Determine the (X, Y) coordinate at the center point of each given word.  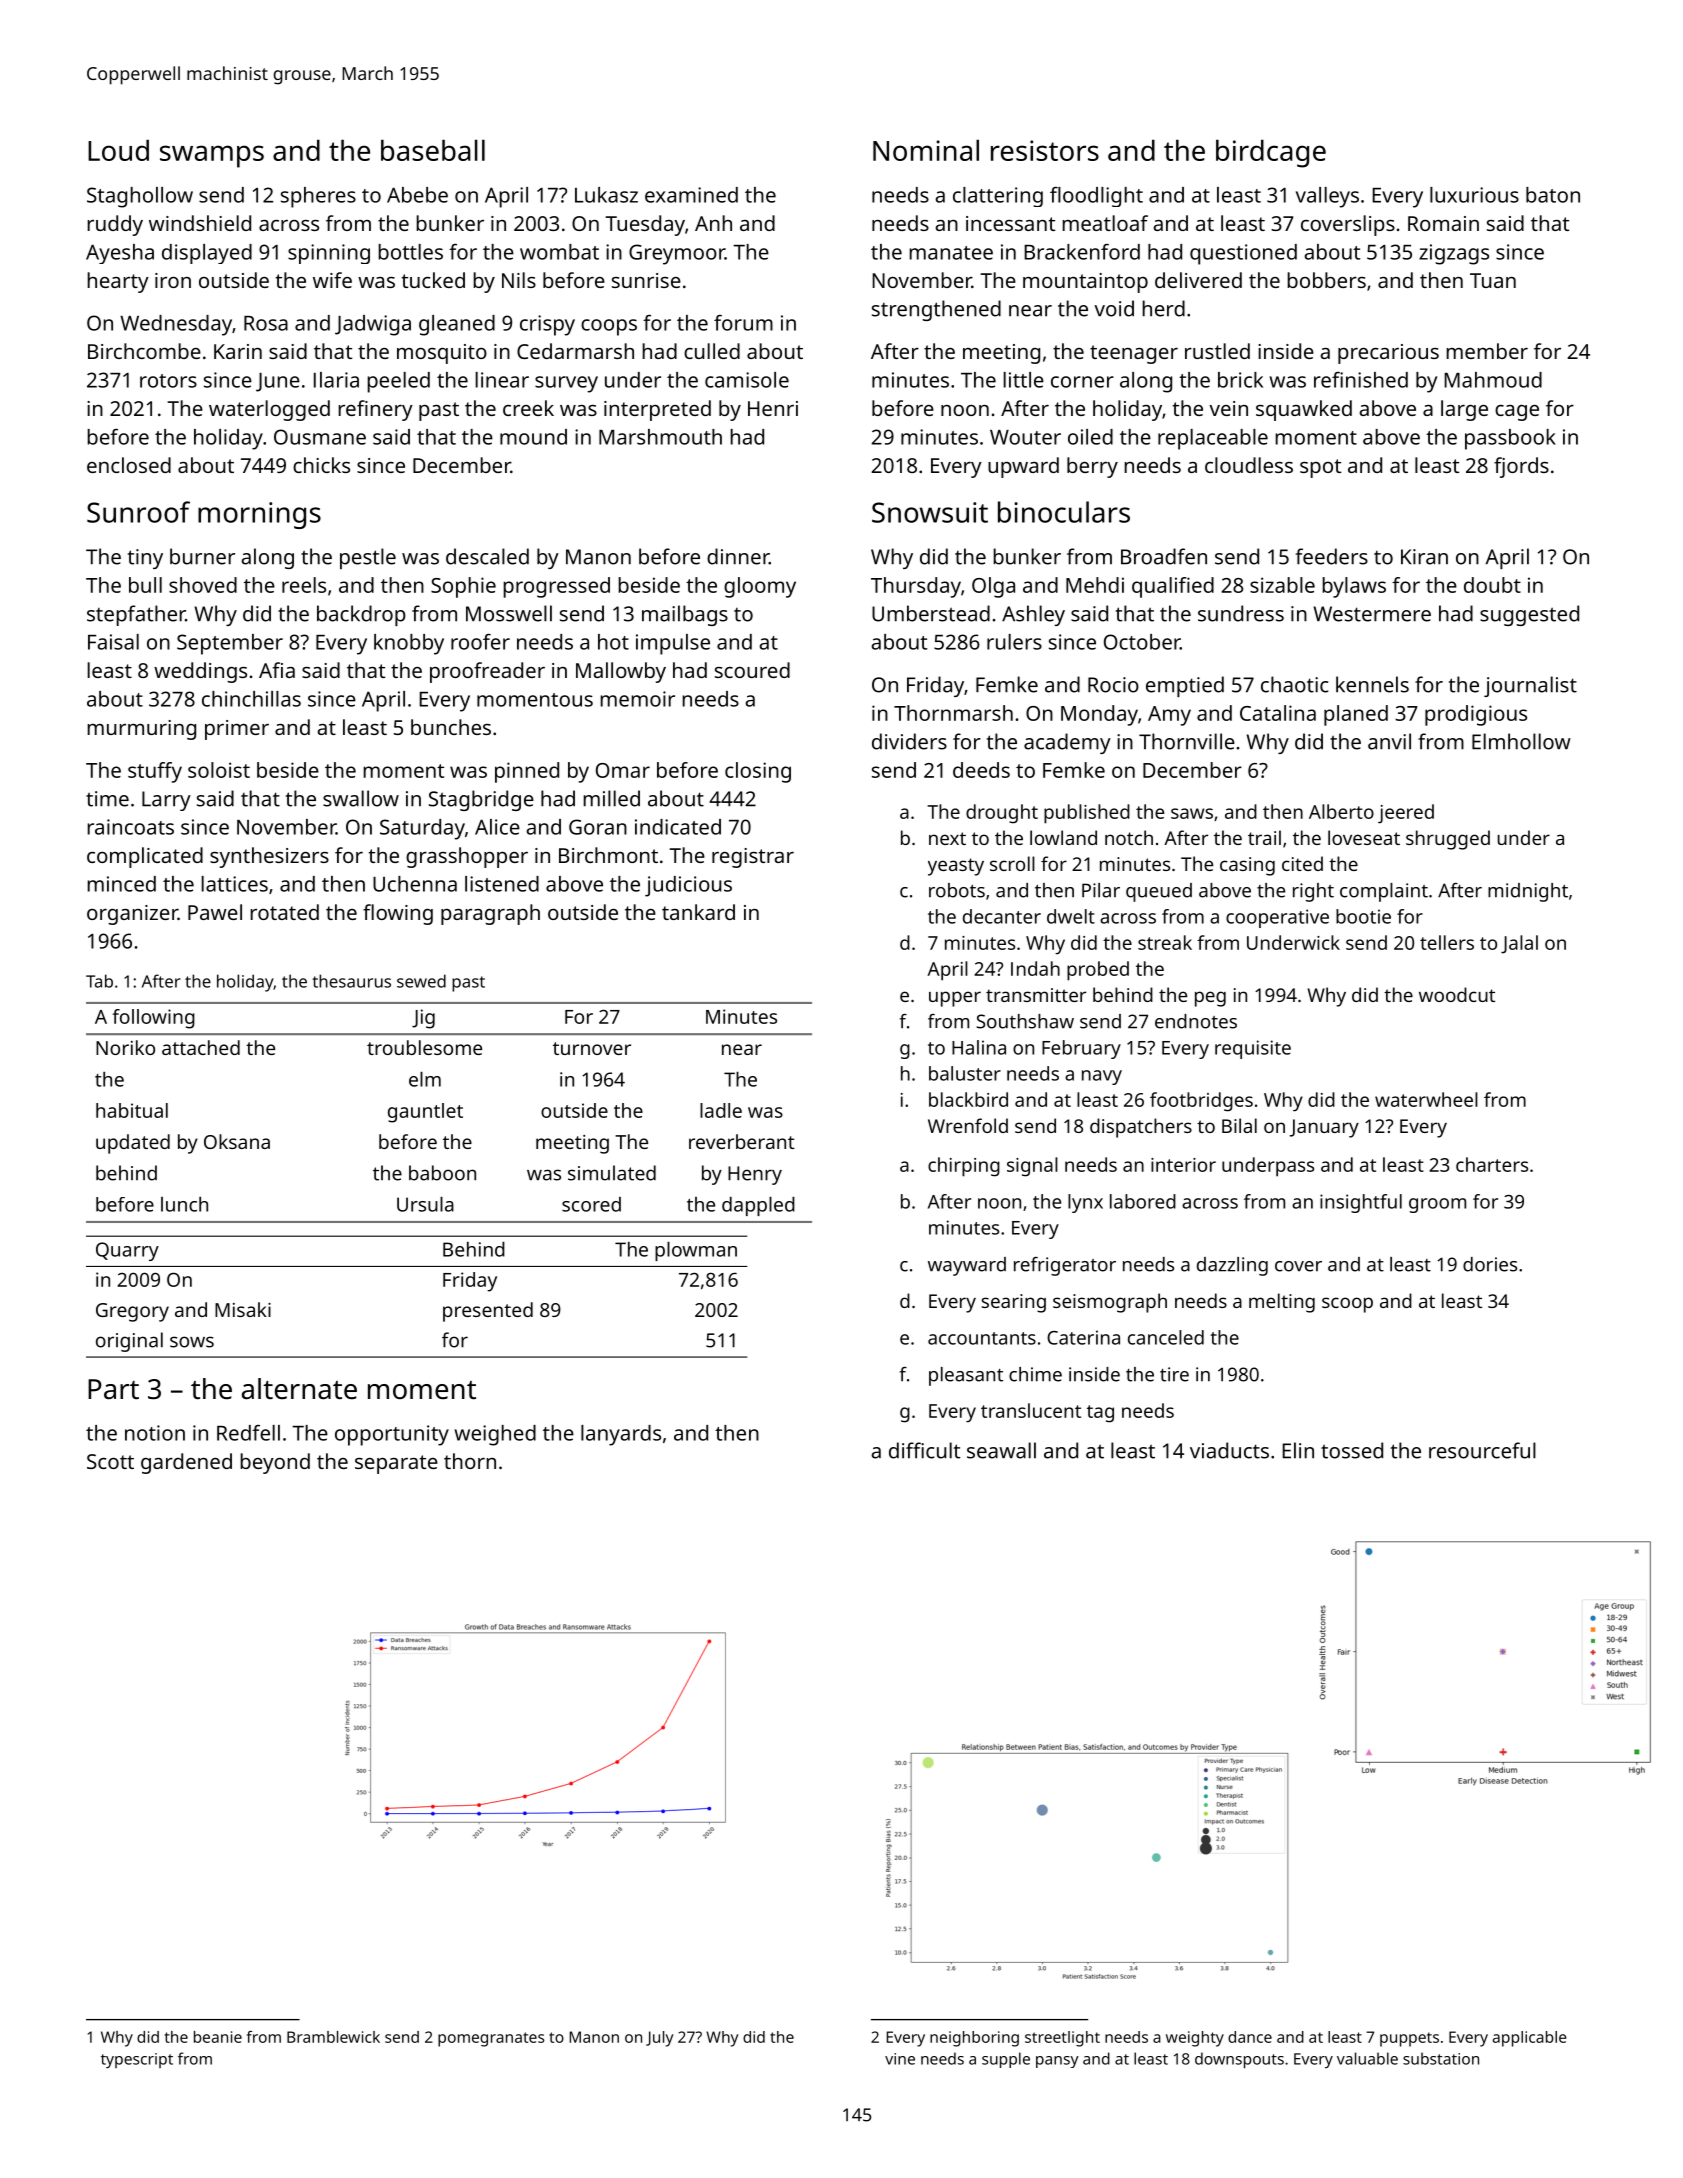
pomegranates (491, 2039)
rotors (168, 381)
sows (192, 1342)
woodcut (1457, 994)
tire (1174, 1374)
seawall (1001, 1450)
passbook (1510, 439)
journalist (1530, 686)
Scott (110, 1461)
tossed (1352, 1450)
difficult (924, 1450)
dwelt (1071, 916)
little (1023, 380)
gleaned (457, 325)
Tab (99, 981)
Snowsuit (930, 512)
